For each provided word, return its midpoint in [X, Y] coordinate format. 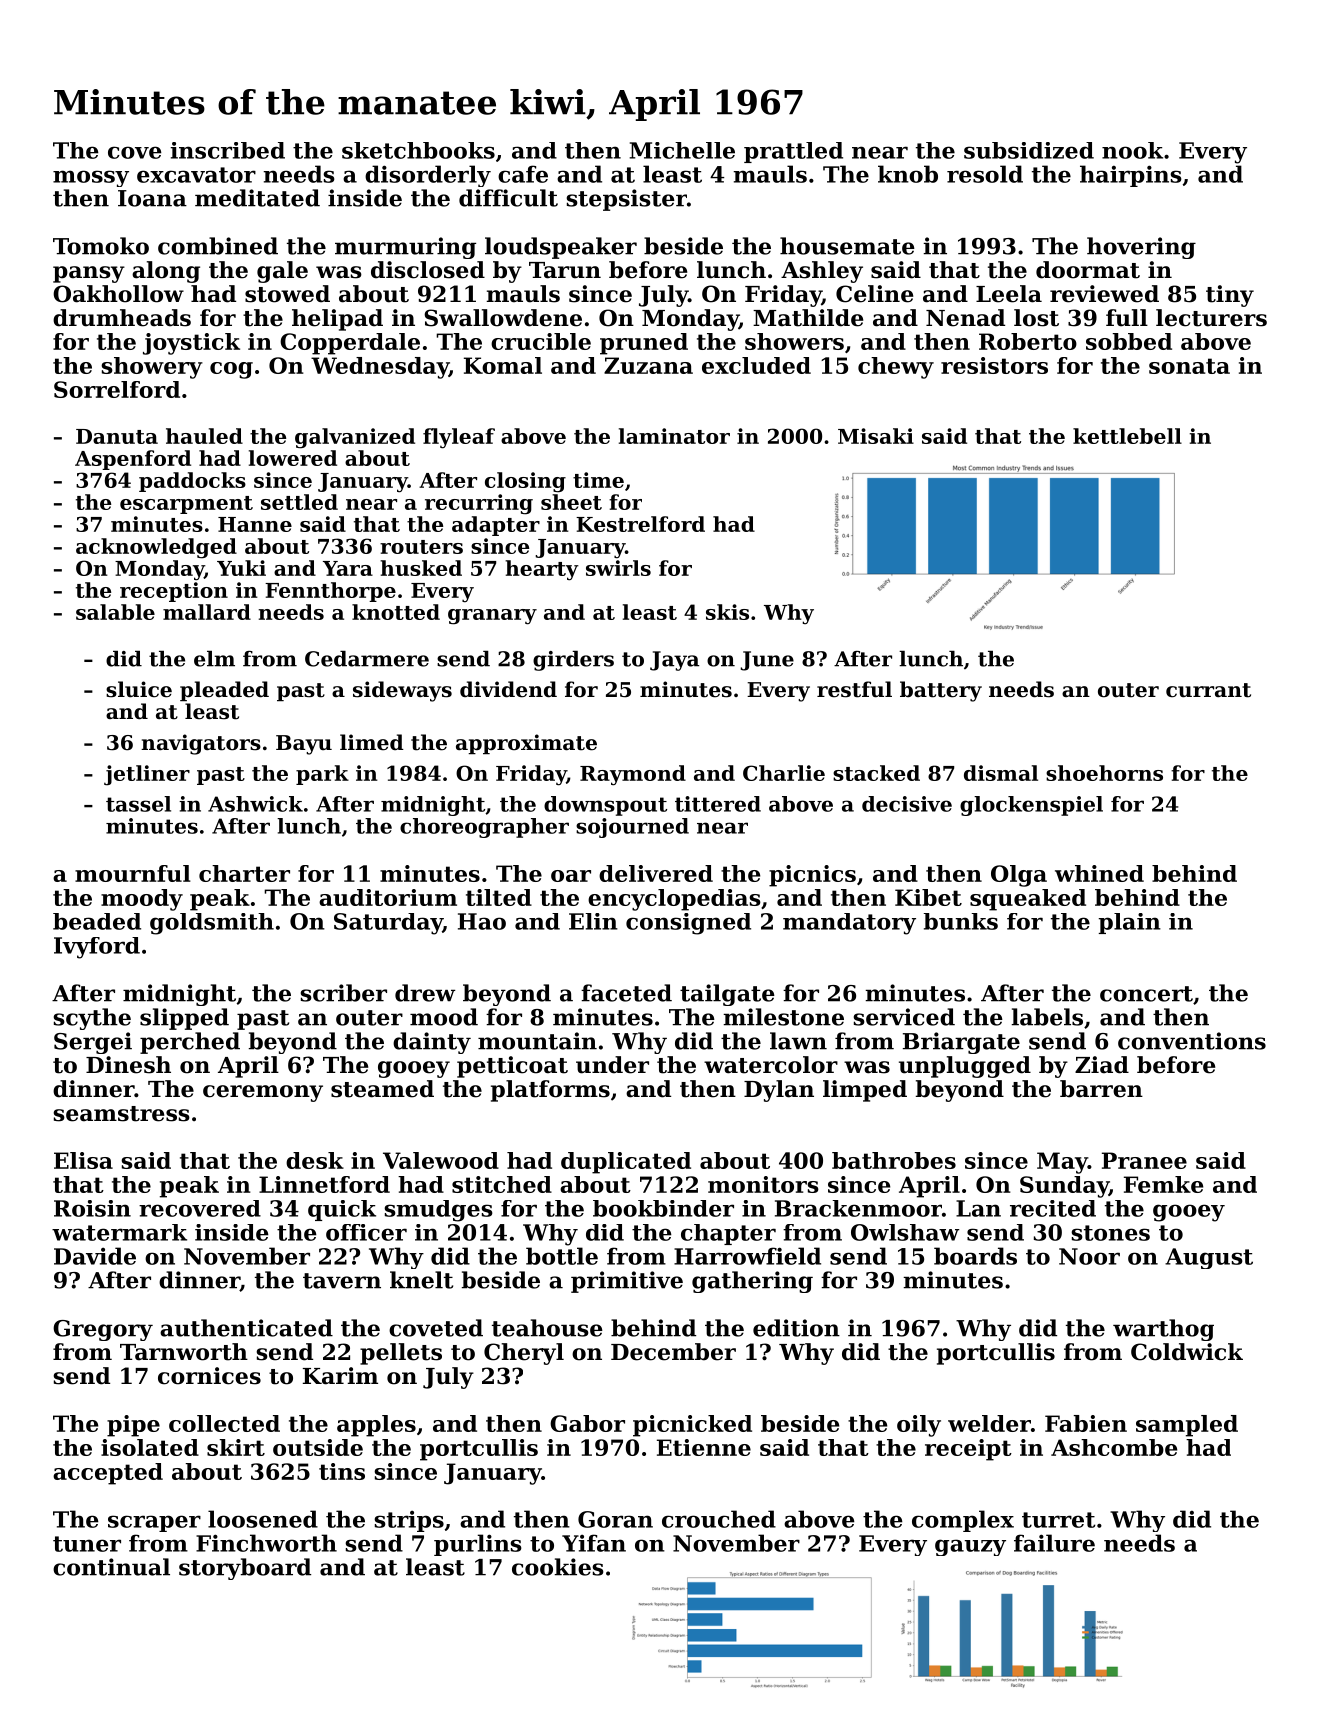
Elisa [83, 1160]
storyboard [245, 1569]
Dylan [779, 1091]
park [322, 775]
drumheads [122, 318]
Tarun [565, 270]
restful [854, 689]
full [1127, 318]
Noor [1089, 1256]
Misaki [876, 436]
